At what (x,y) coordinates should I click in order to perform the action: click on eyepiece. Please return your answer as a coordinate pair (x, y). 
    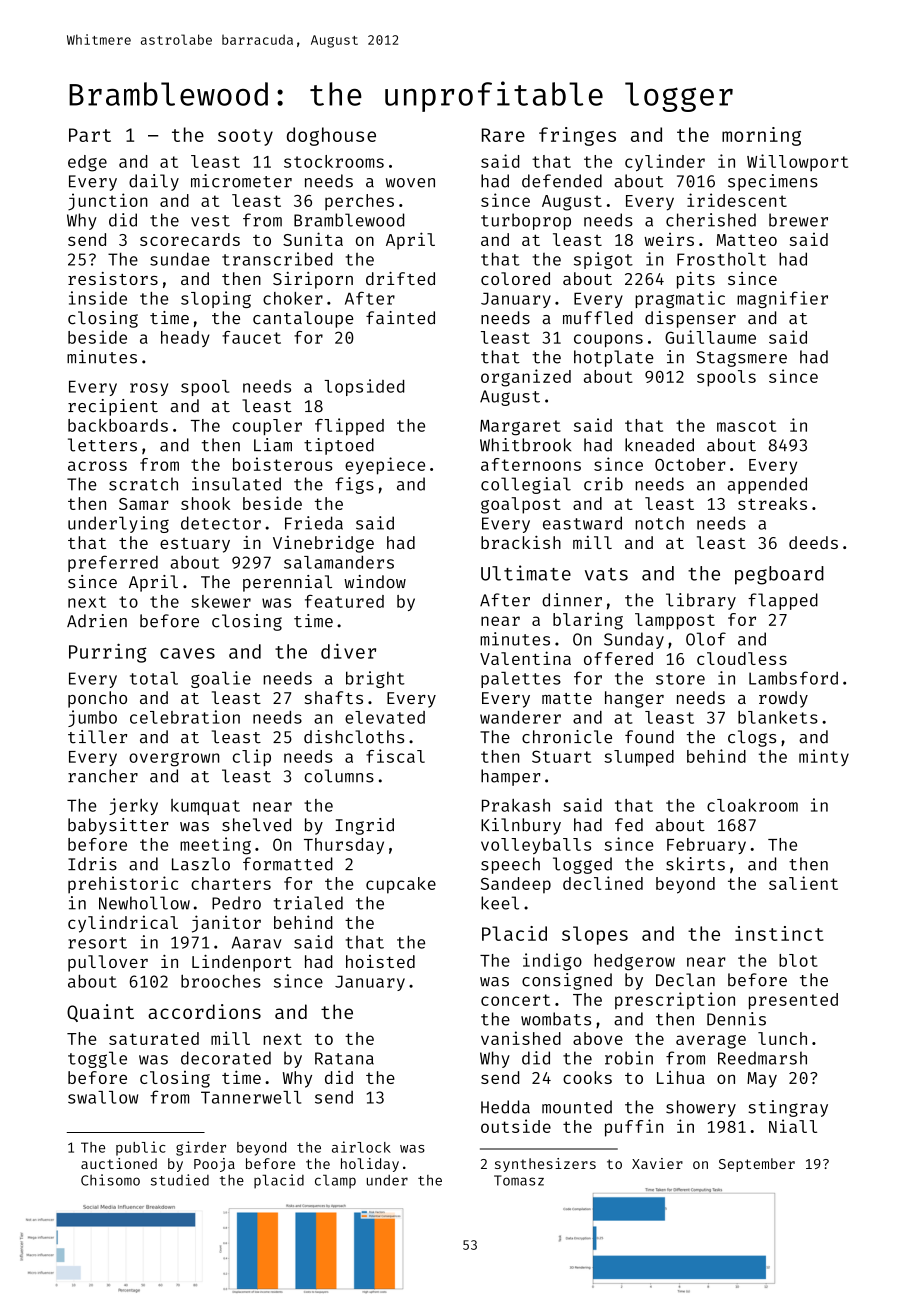
    Looking at the image, I should click on (385, 466).
